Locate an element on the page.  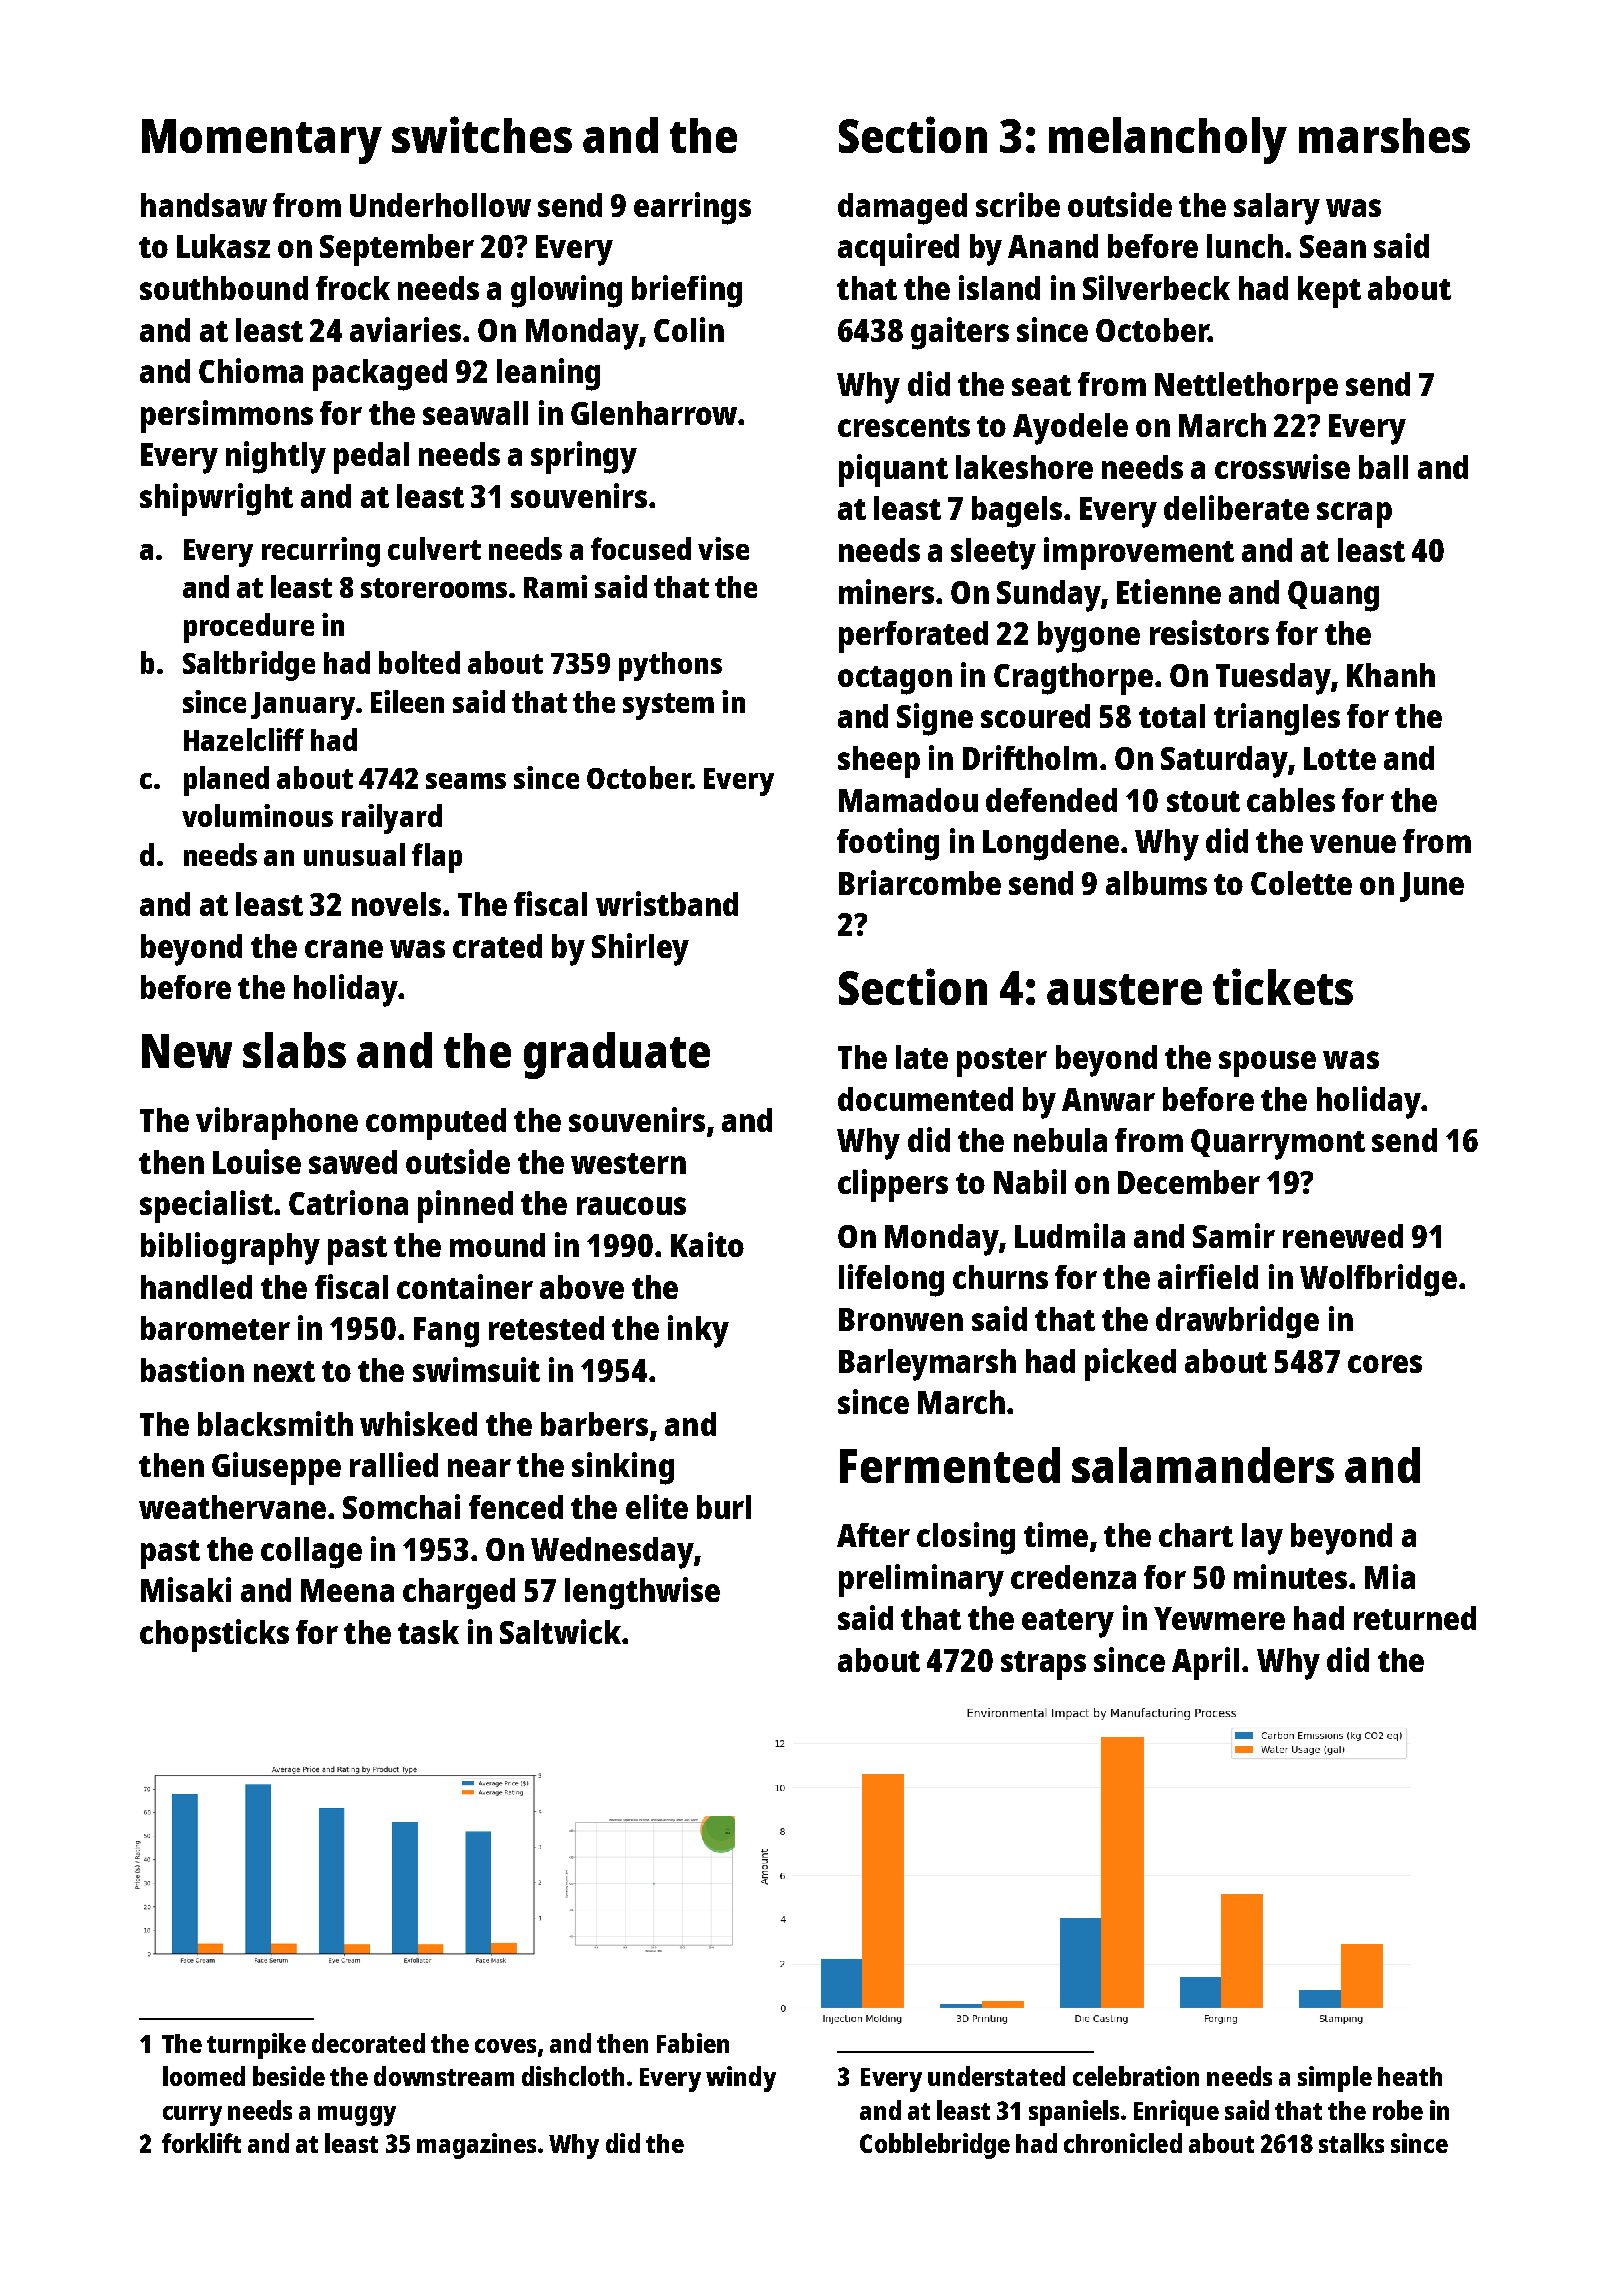
sheep is located at coordinates (879, 762).
